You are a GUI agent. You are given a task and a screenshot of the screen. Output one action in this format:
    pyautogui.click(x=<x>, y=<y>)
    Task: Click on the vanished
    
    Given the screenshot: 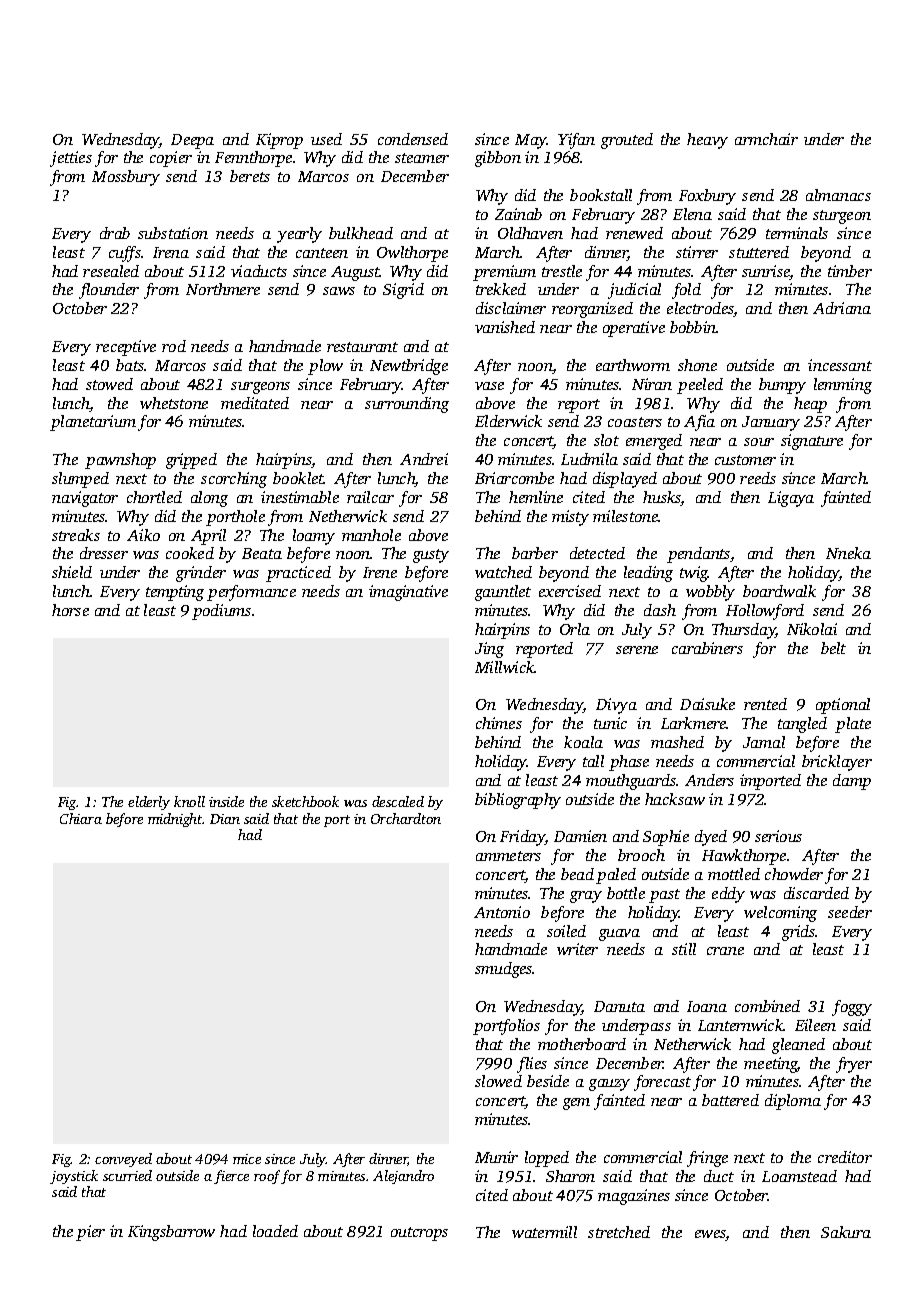 What is the action you would take?
    pyautogui.click(x=505, y=327)
